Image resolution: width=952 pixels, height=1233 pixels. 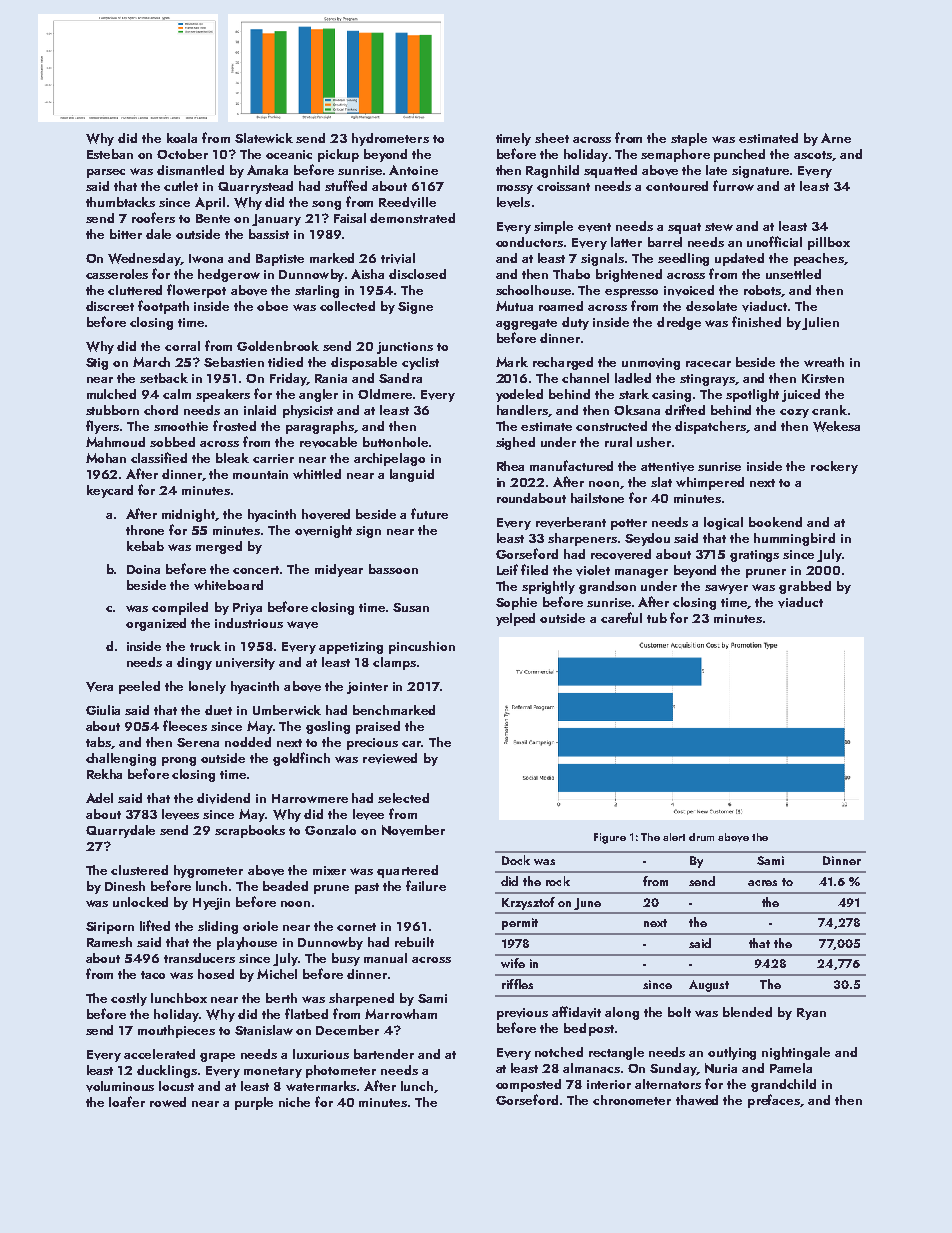 What do you see at coordinates (347, 306) in the document?
I see `collected` at bounding box center [347, 306].
